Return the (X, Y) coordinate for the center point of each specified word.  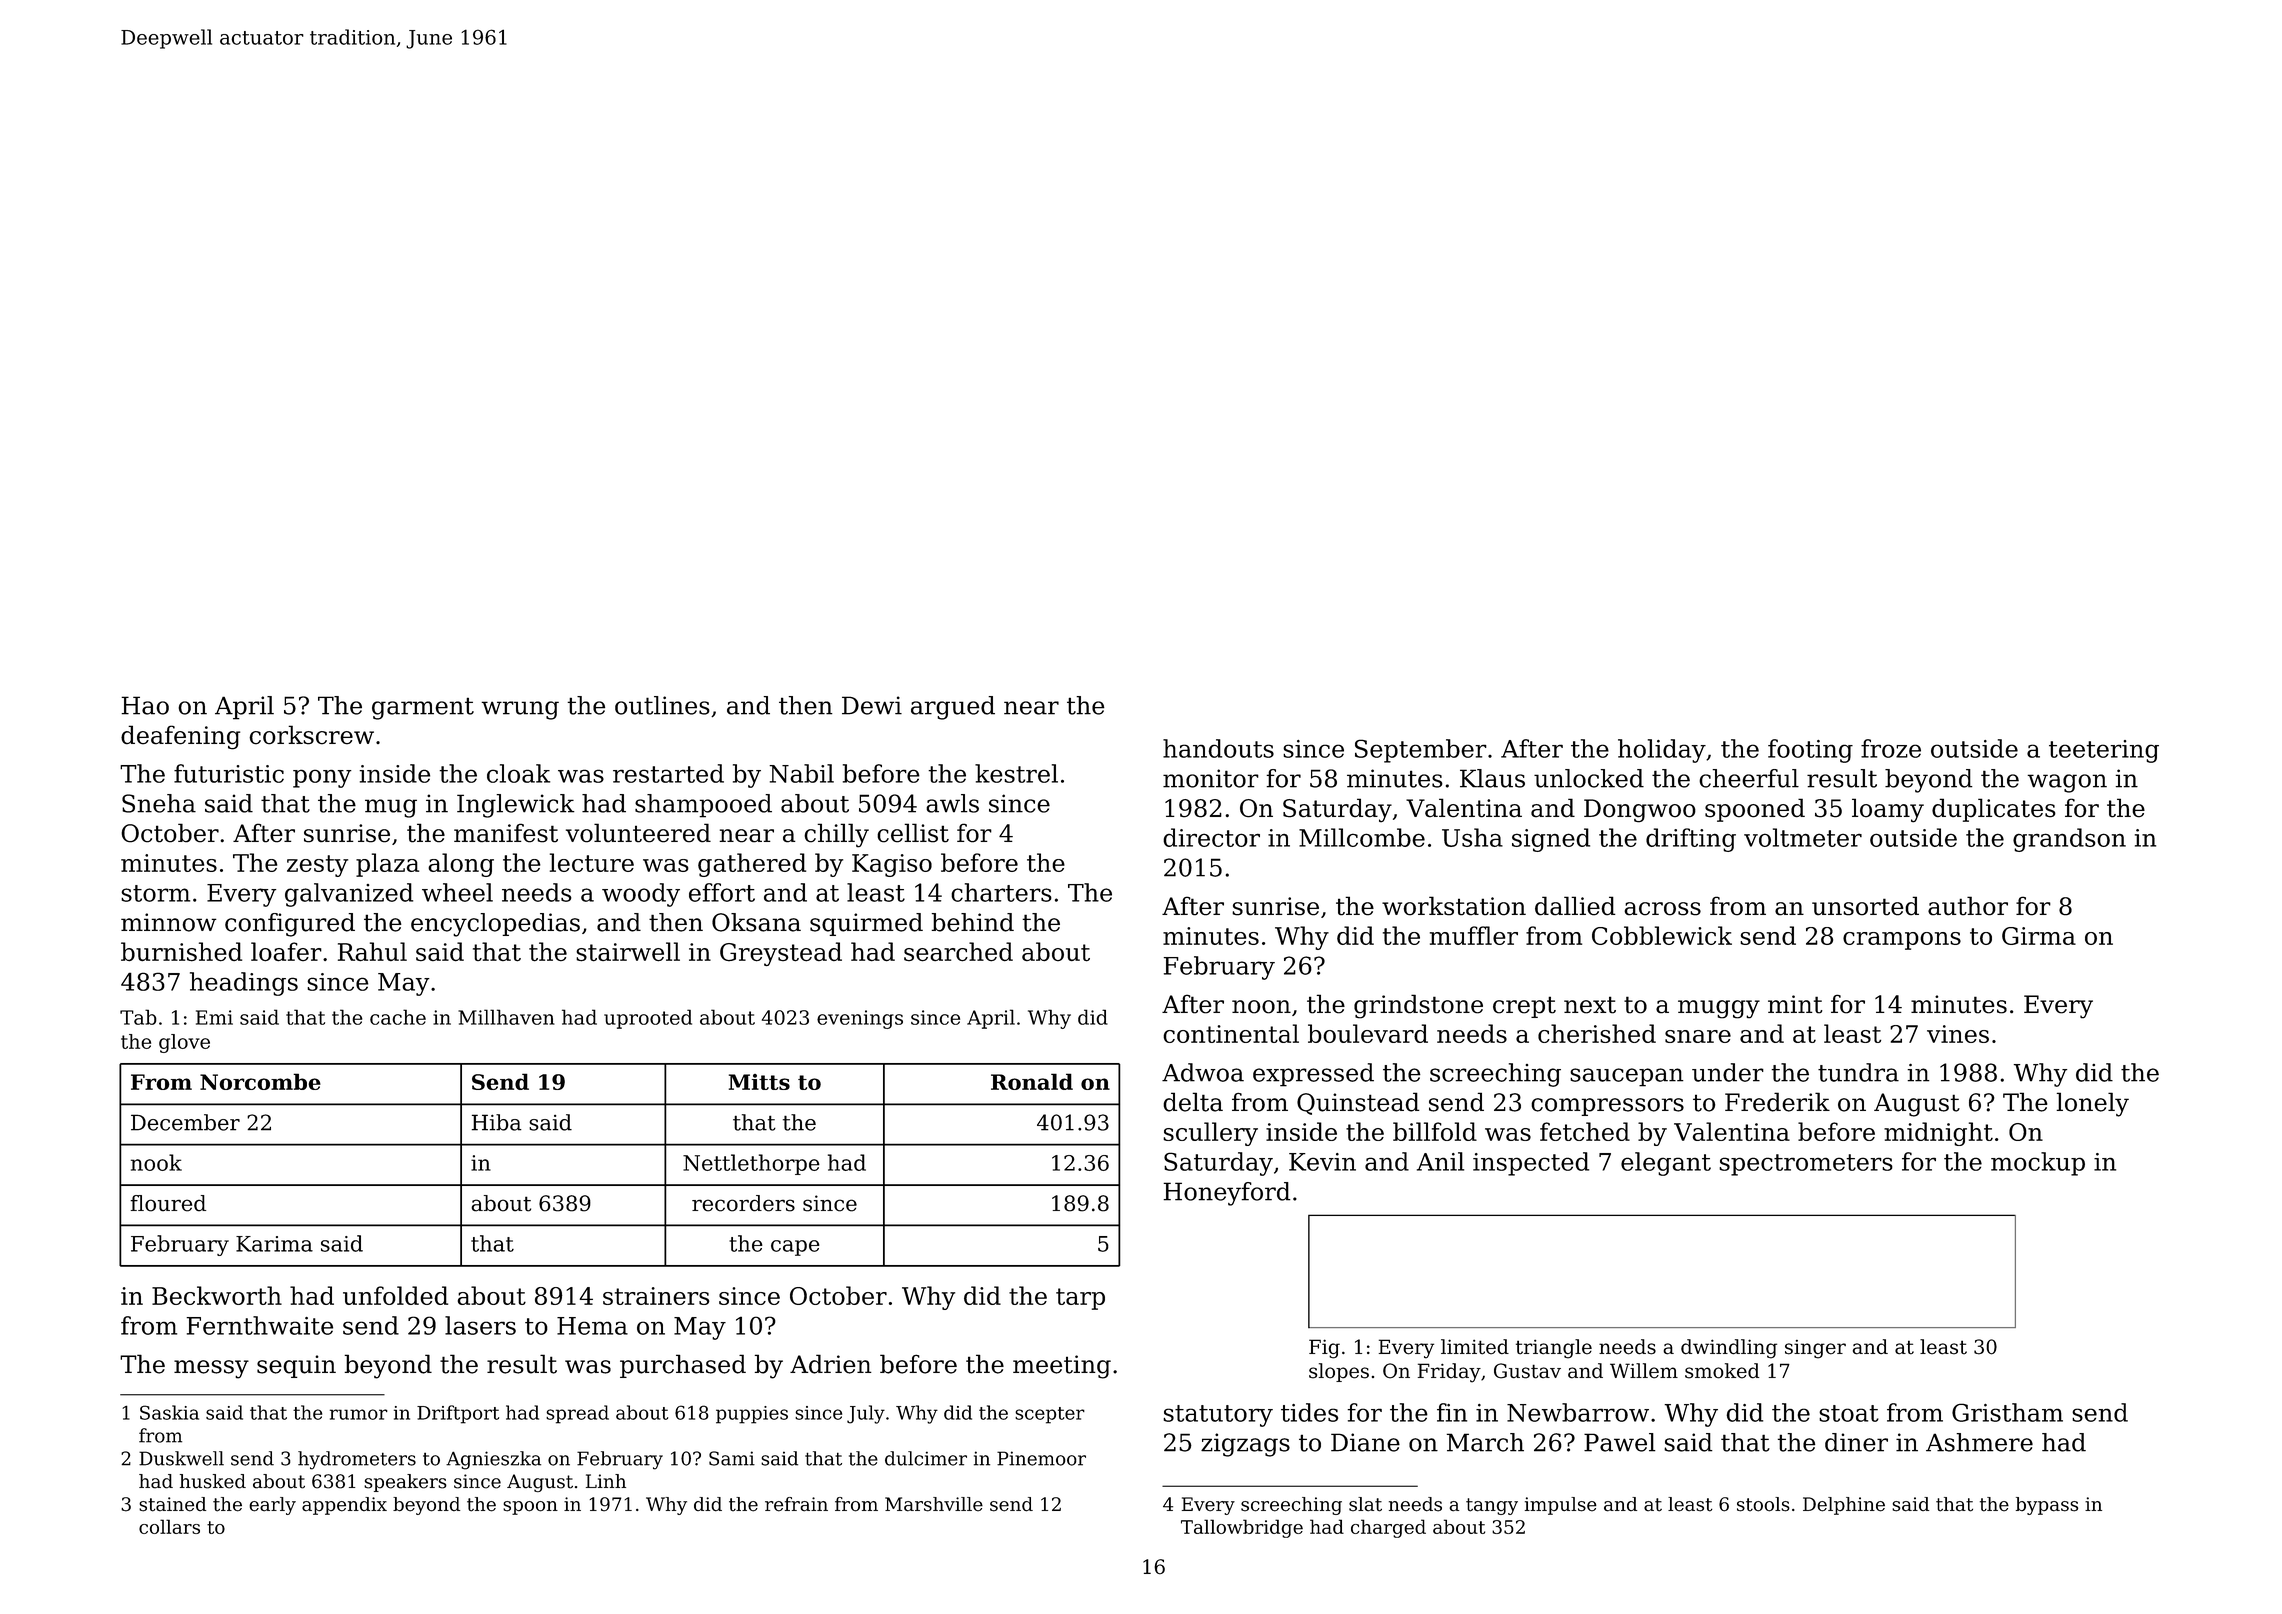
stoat (1849, 1413)
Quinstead (1358, 1103)
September (1421, 751)
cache (398, 1017)
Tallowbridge (1242, 1528)
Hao (145, 705)
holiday (1662, 751)
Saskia (169, 1412)
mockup (2038, 1164)
